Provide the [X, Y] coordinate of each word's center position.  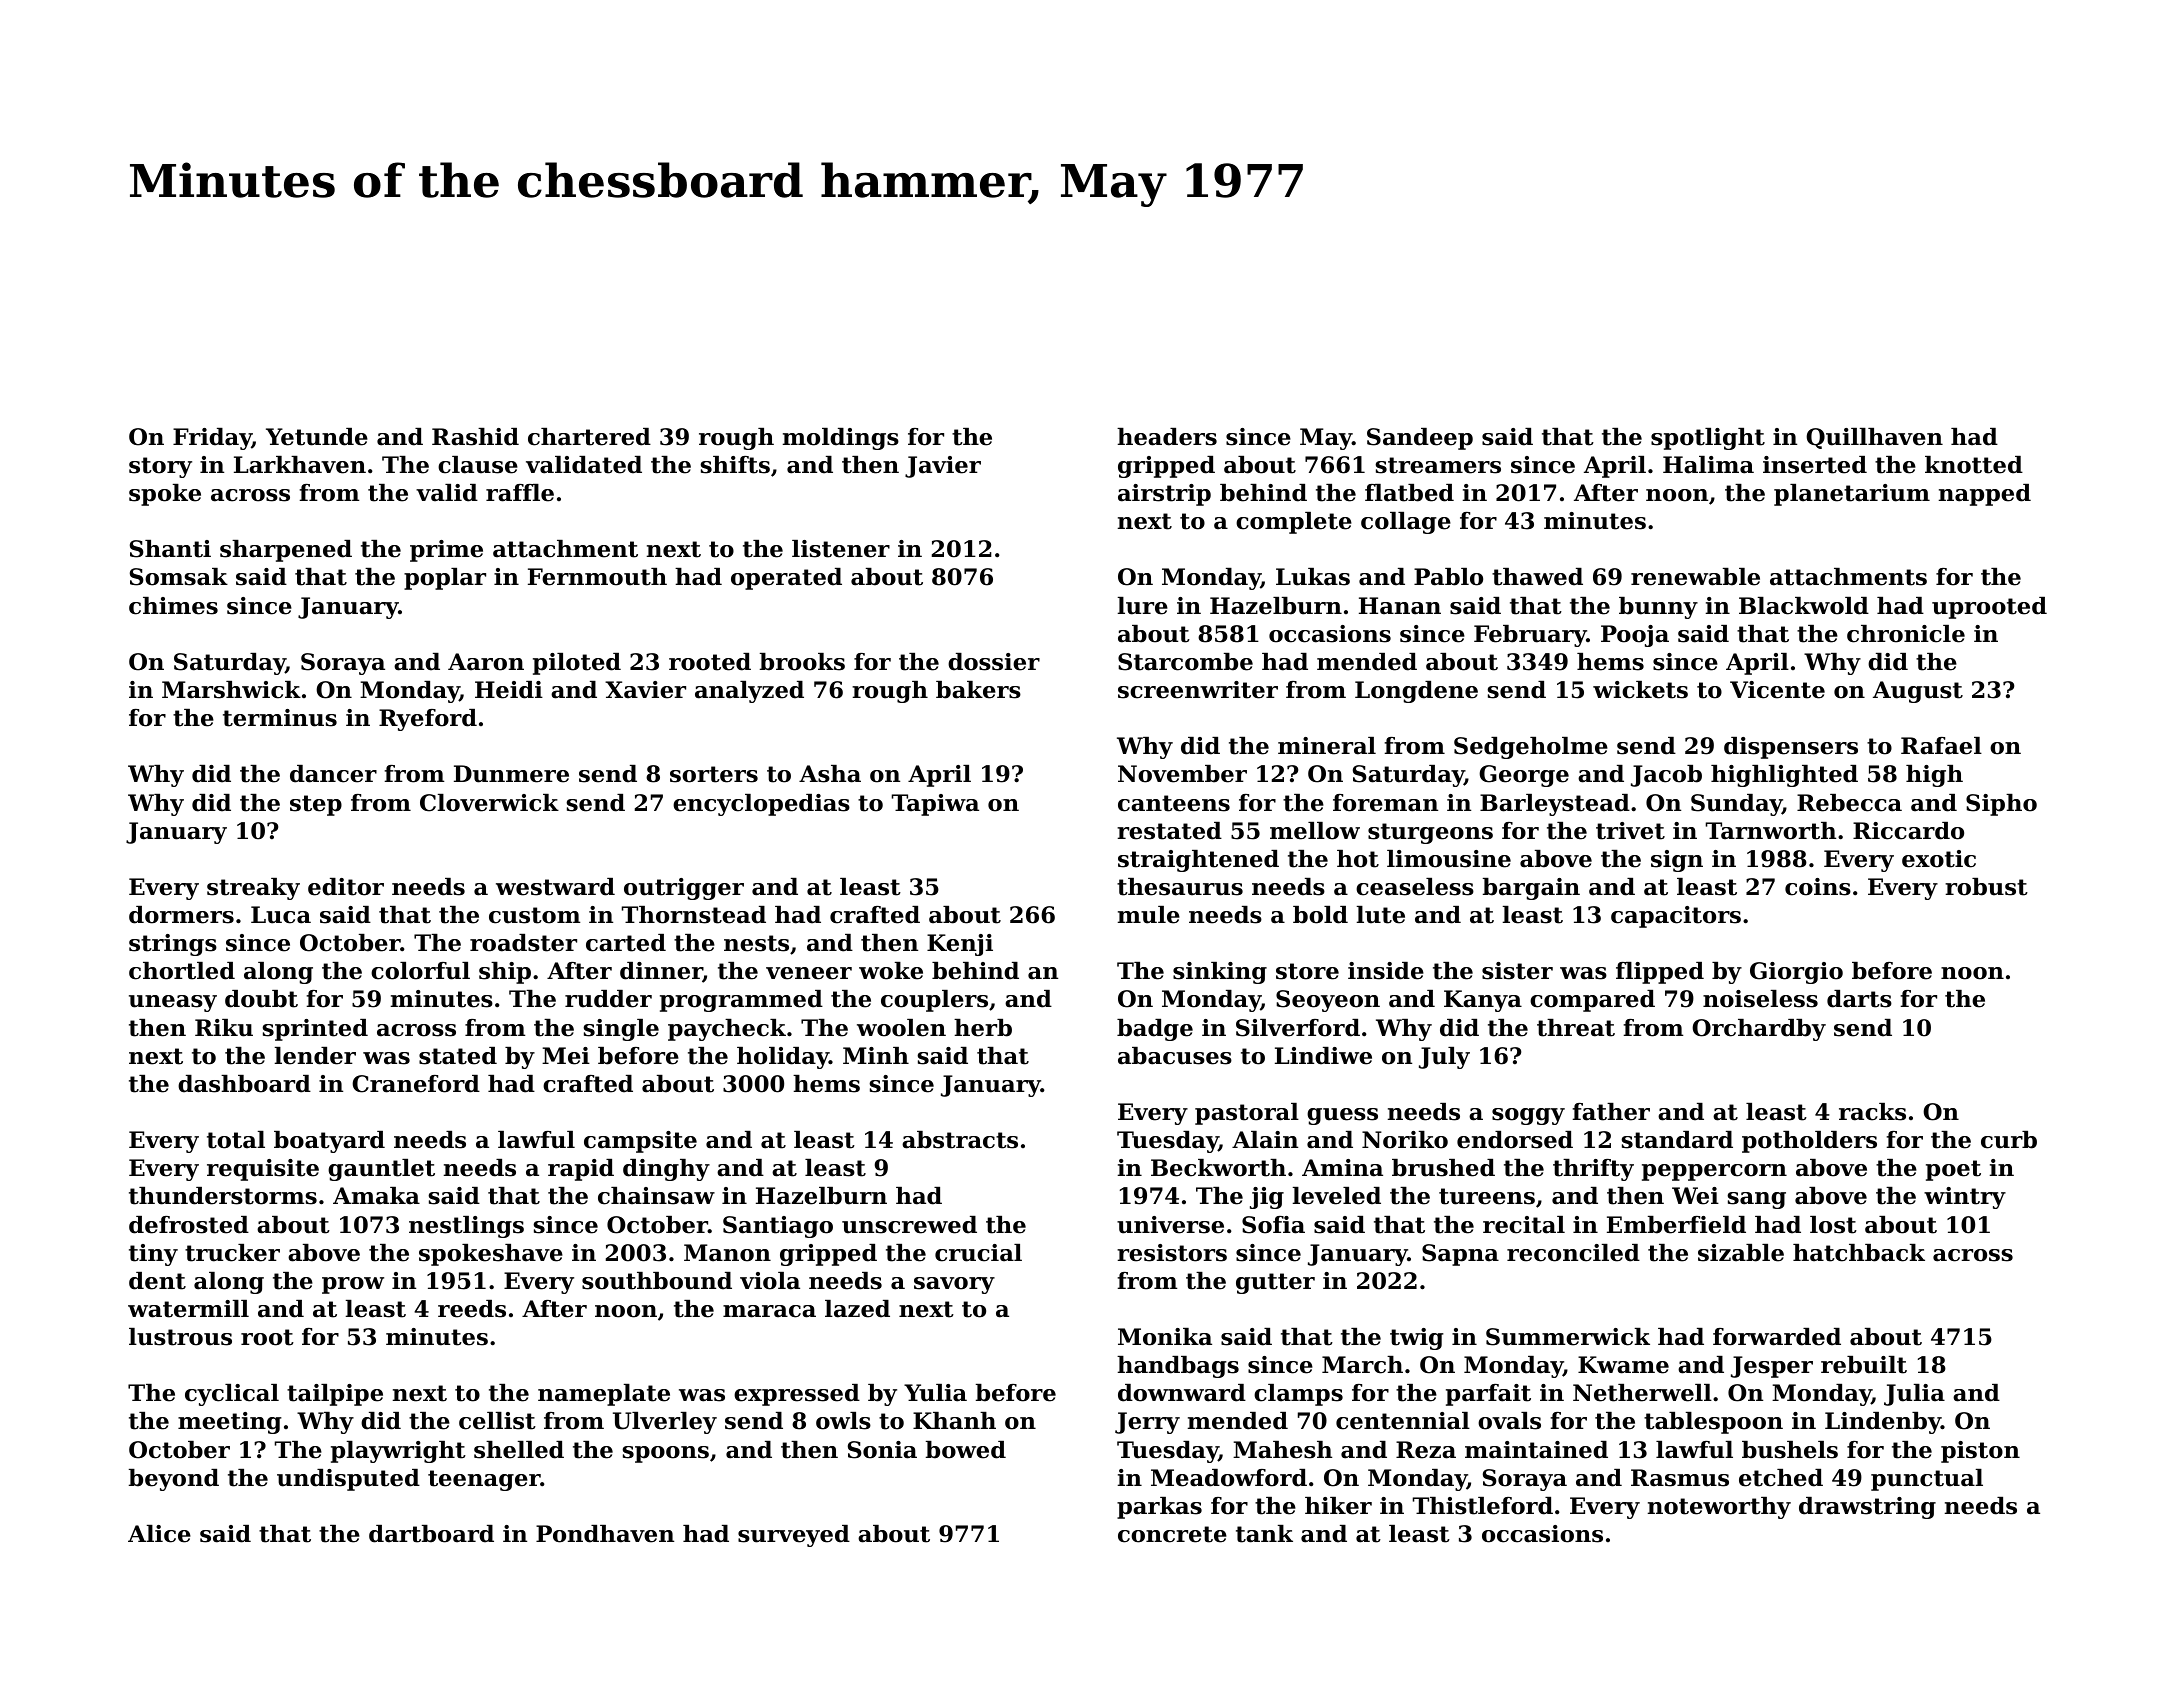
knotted [1974, 465]
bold [1320, 915]
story [160, 467]
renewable [1695, 577]
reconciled [1573, 1253]
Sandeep [1420, 439]
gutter [1275, 1283]
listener [841, 549]
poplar [445, 579]
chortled [182, 971]
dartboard [431, 1534]
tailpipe [335, 1395]
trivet [1630, 831]
